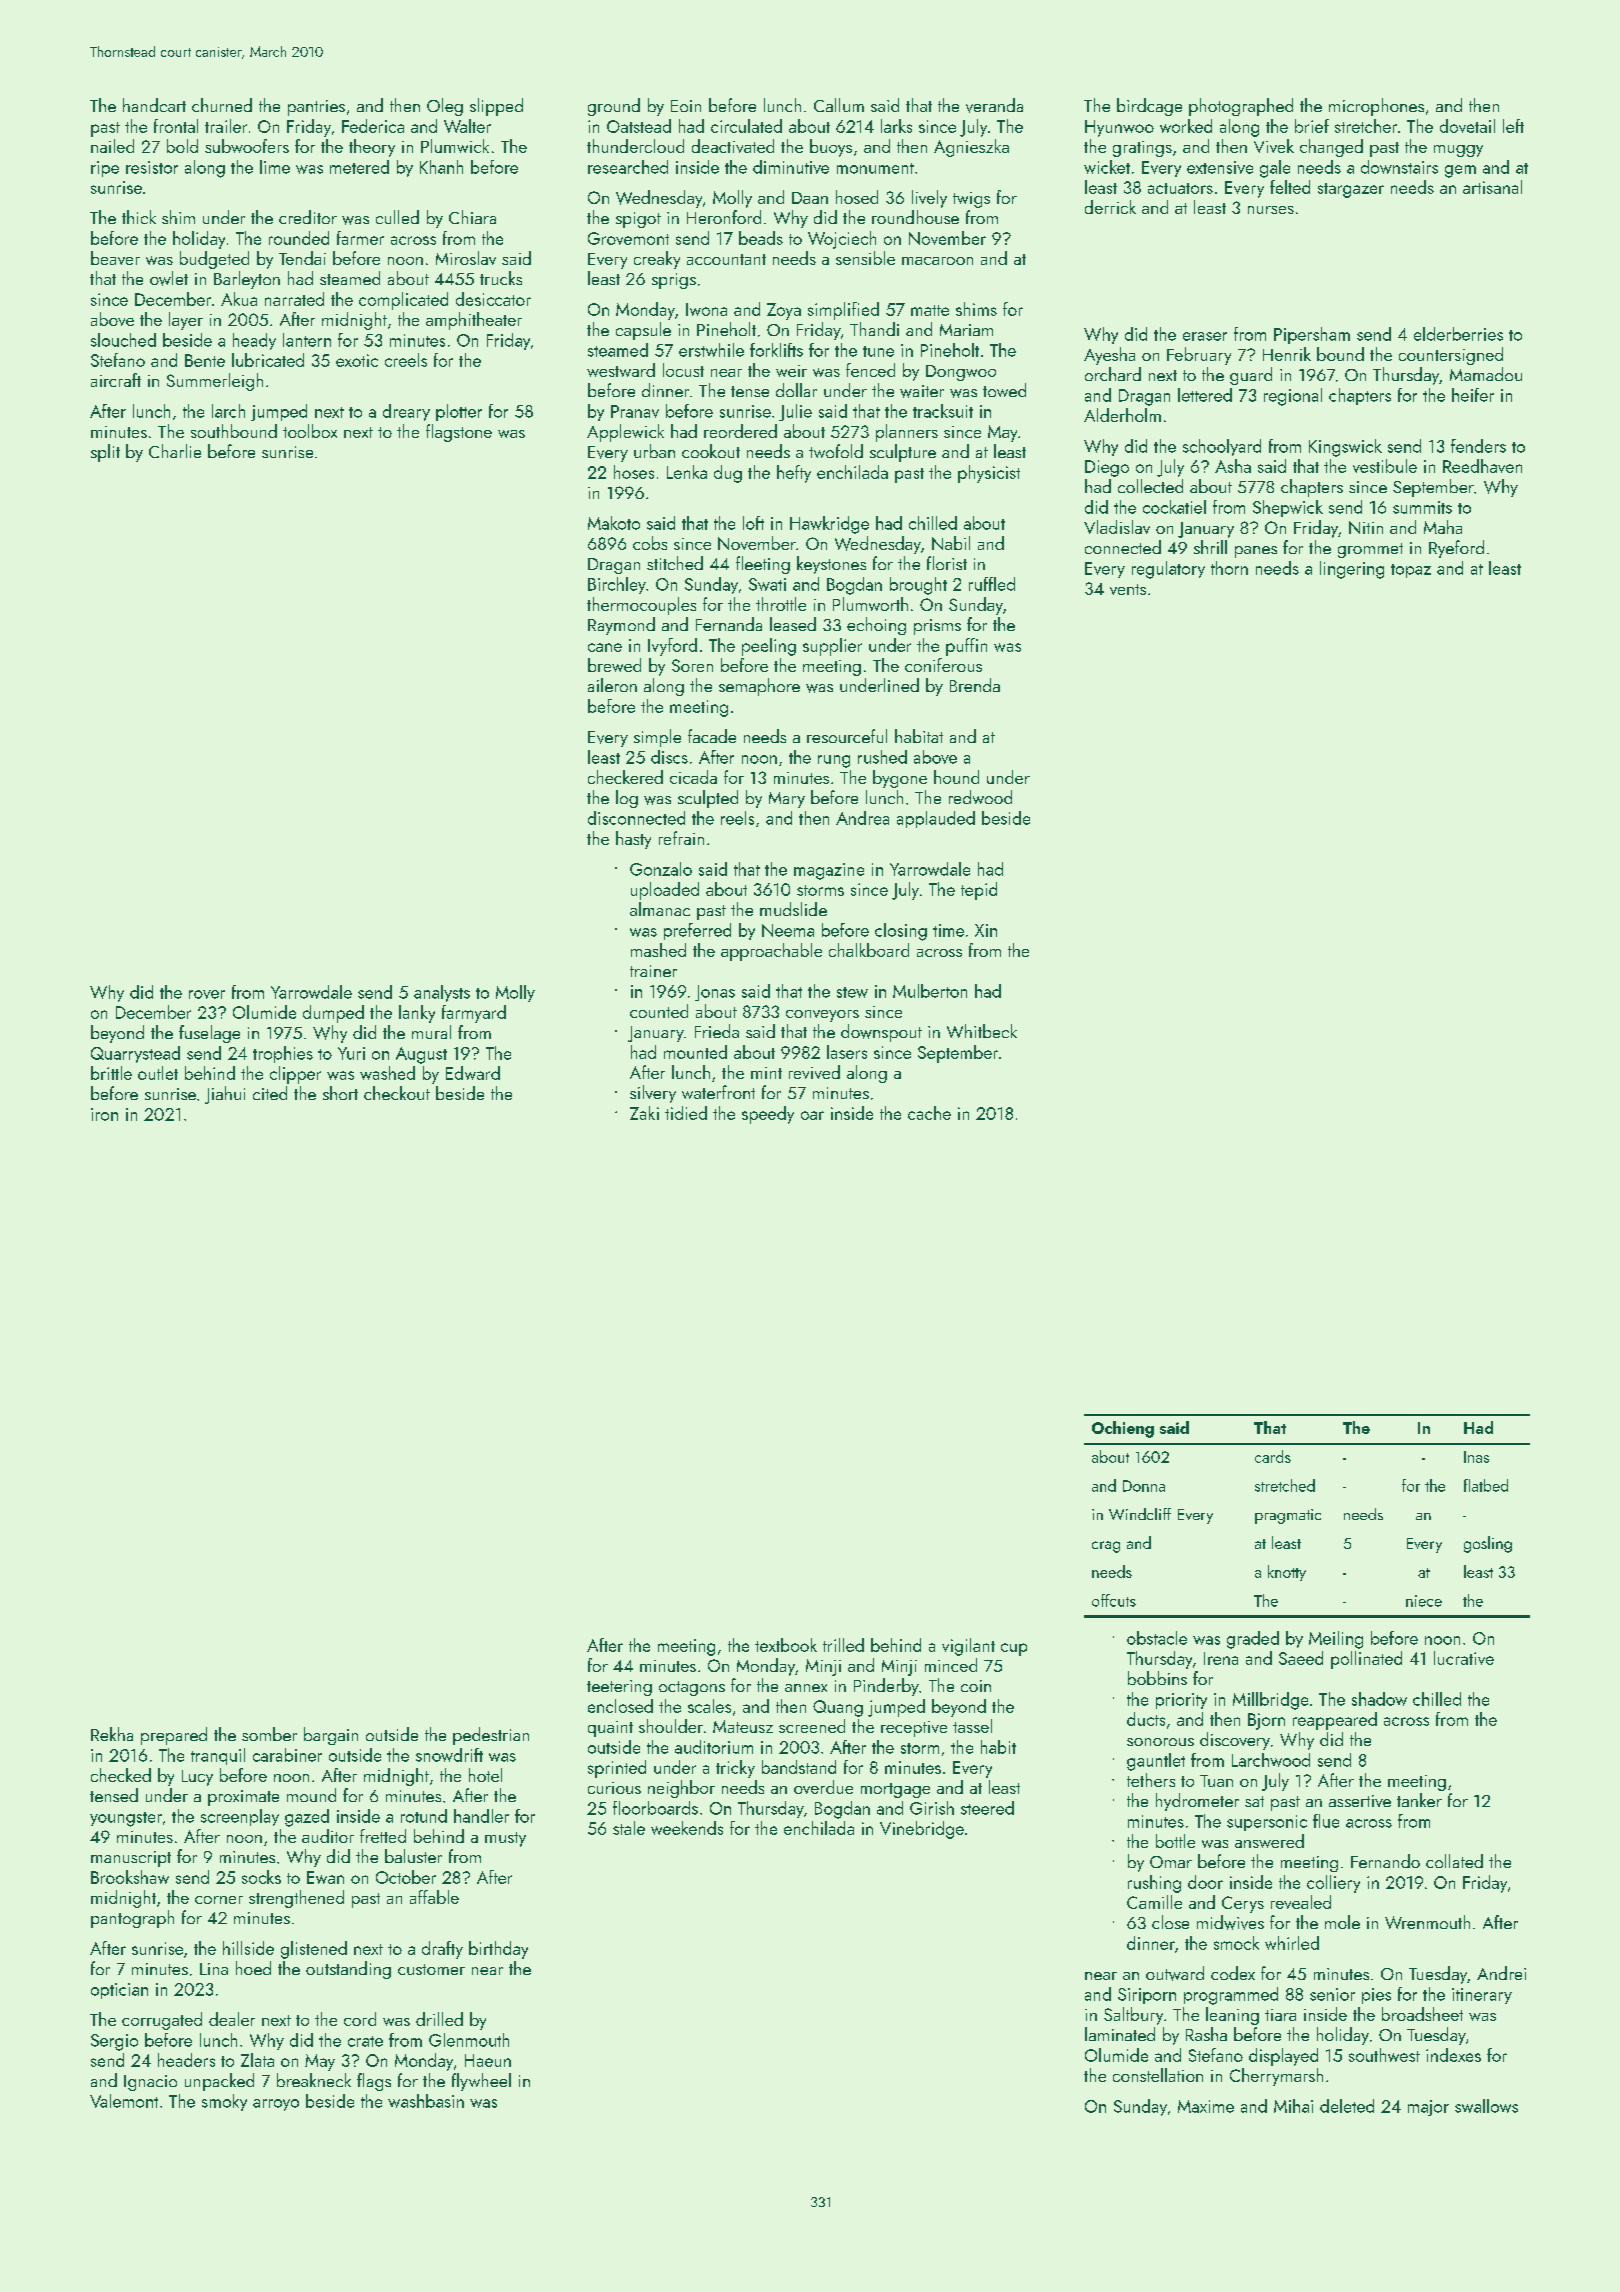 The height and width of the document is (2292, 1620). I want to click on Pipersham, so click(1312, 335).
